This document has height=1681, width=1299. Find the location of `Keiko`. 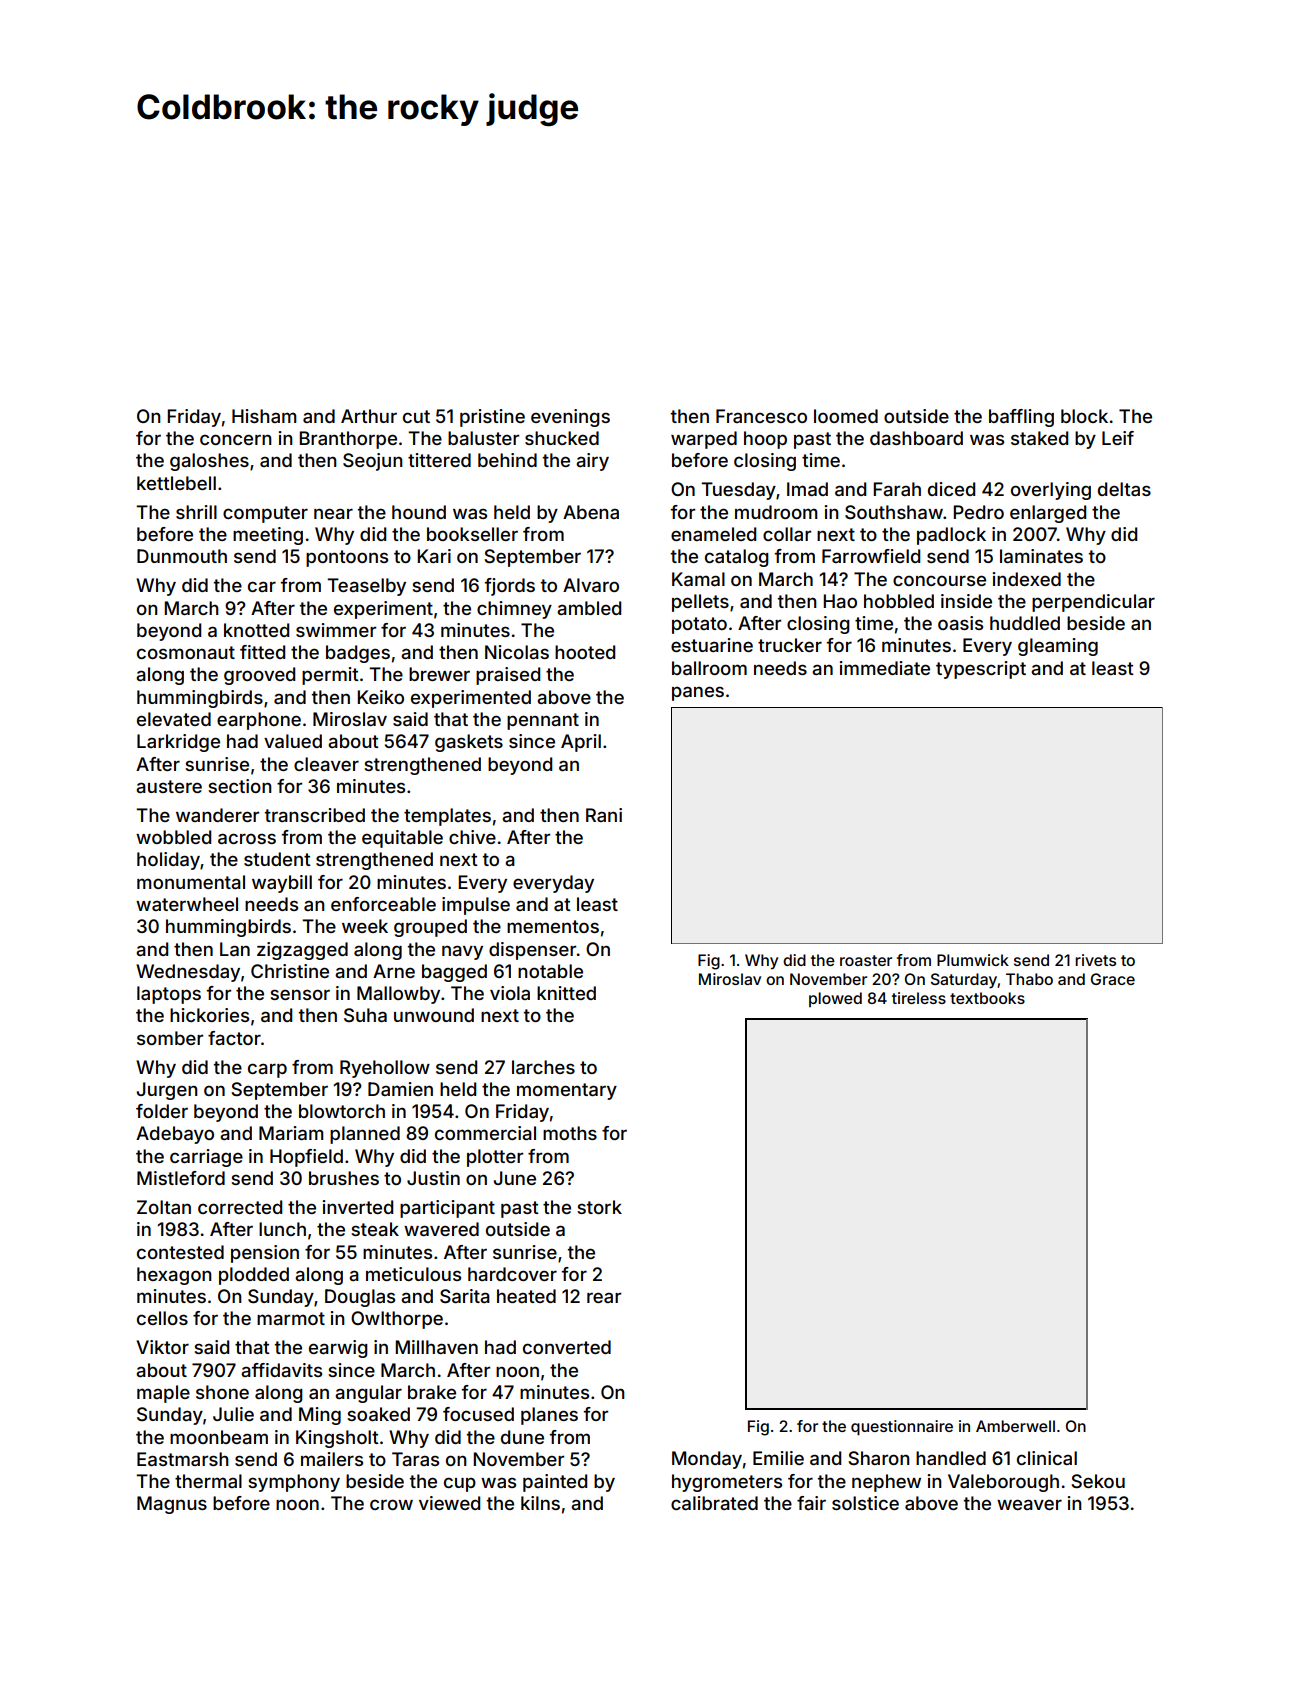

Keiko is located at coordinates (380, 697).
